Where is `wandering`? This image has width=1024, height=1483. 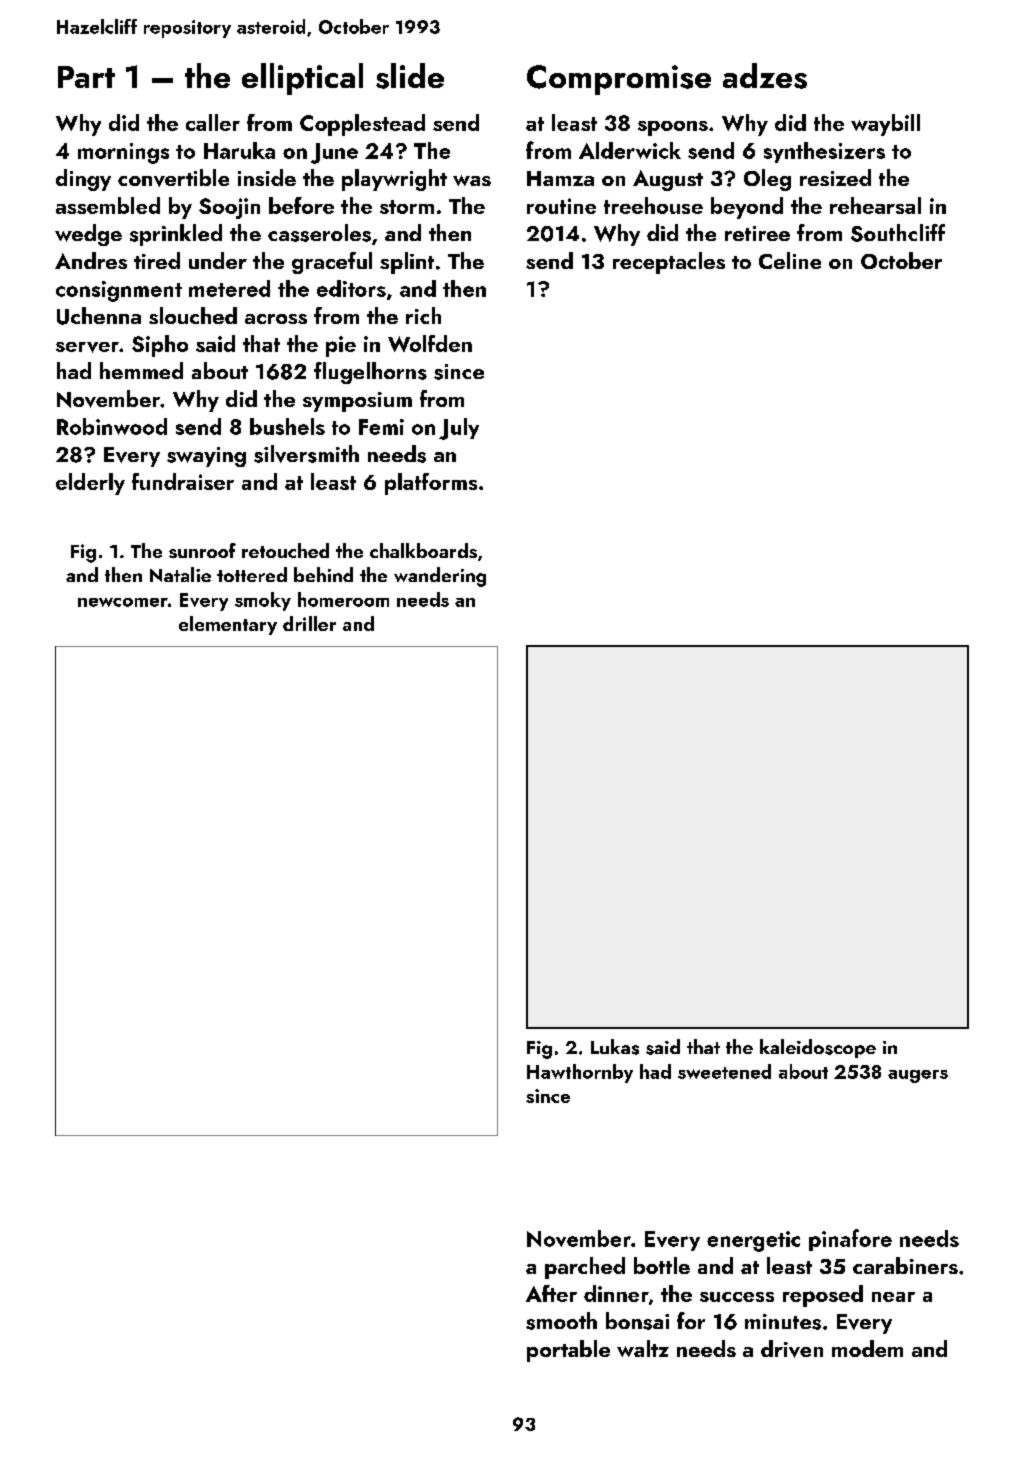
wandering is located at coordinates (440, 577).
